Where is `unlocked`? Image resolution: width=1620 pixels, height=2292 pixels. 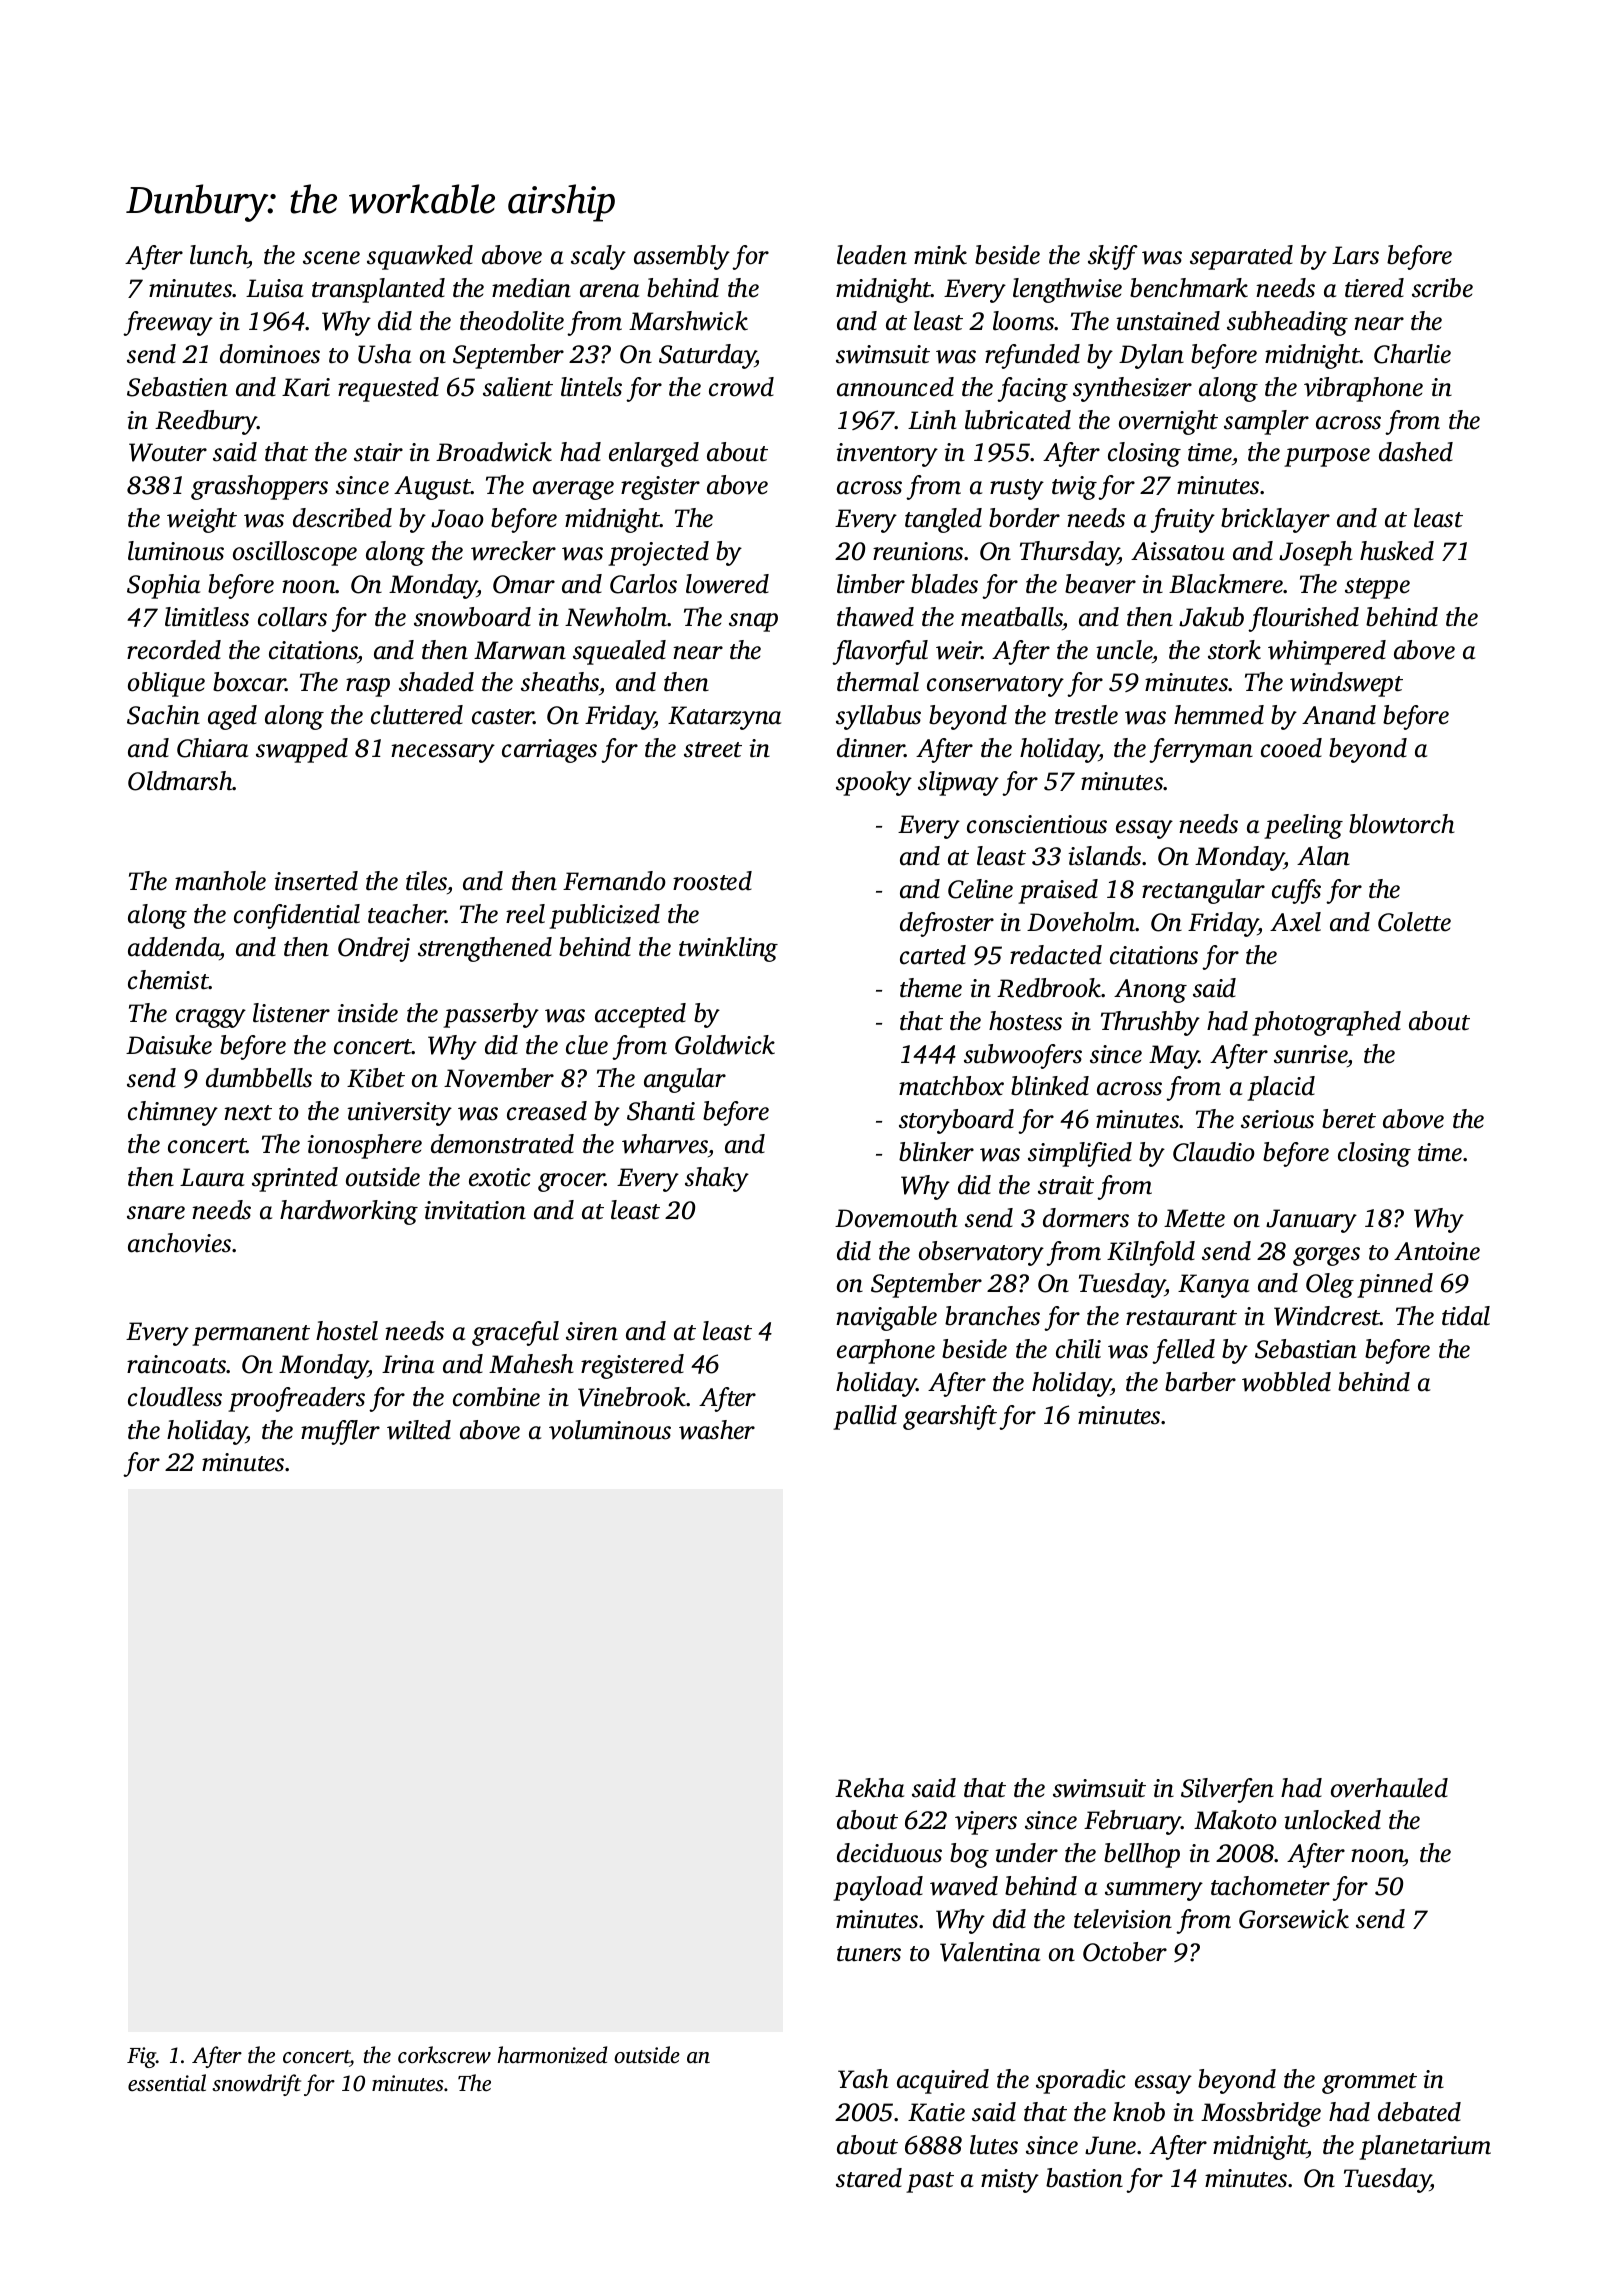
unlocked is located at coordinates (1332, 1820).
